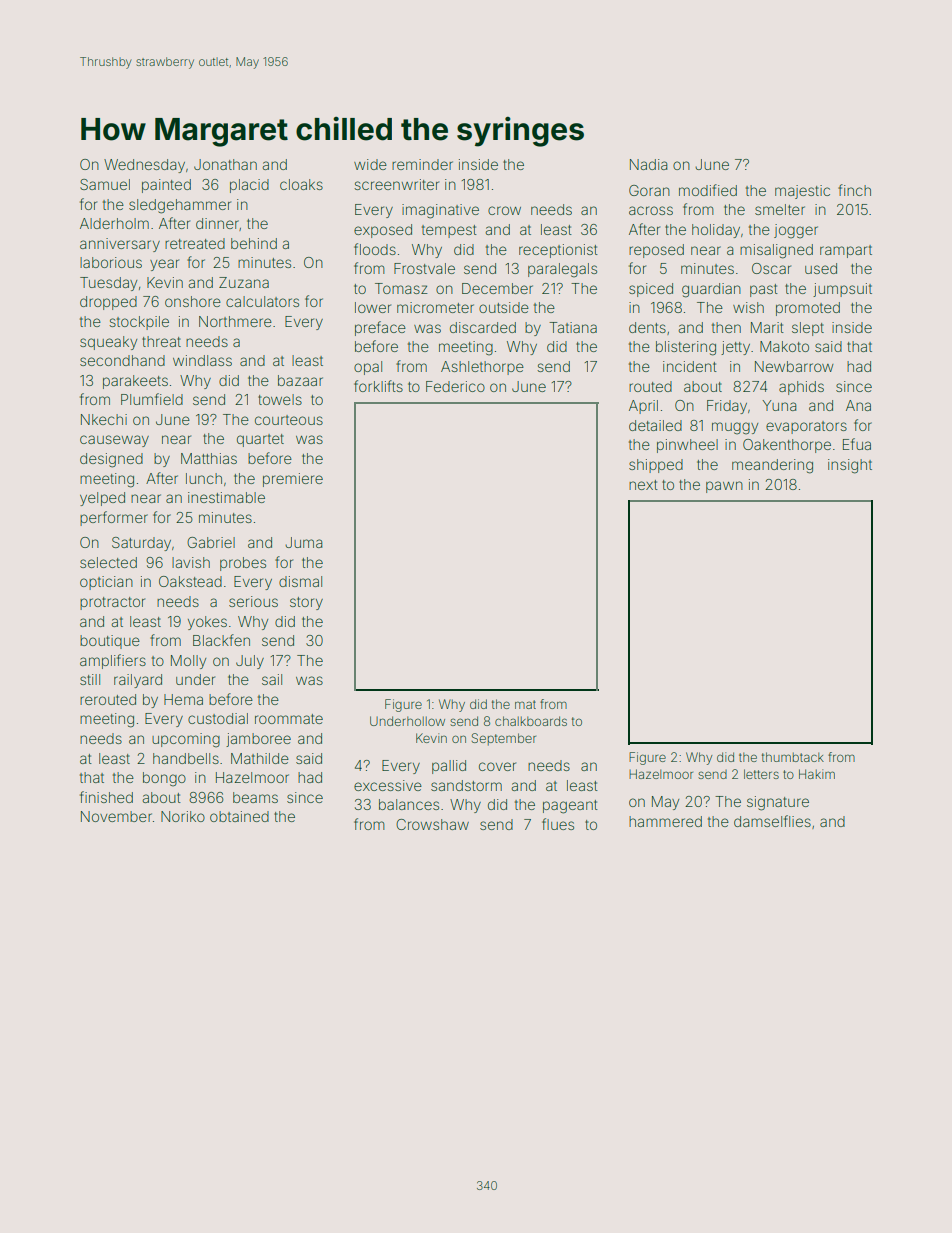  I want to click on November, so click(116, 816).
